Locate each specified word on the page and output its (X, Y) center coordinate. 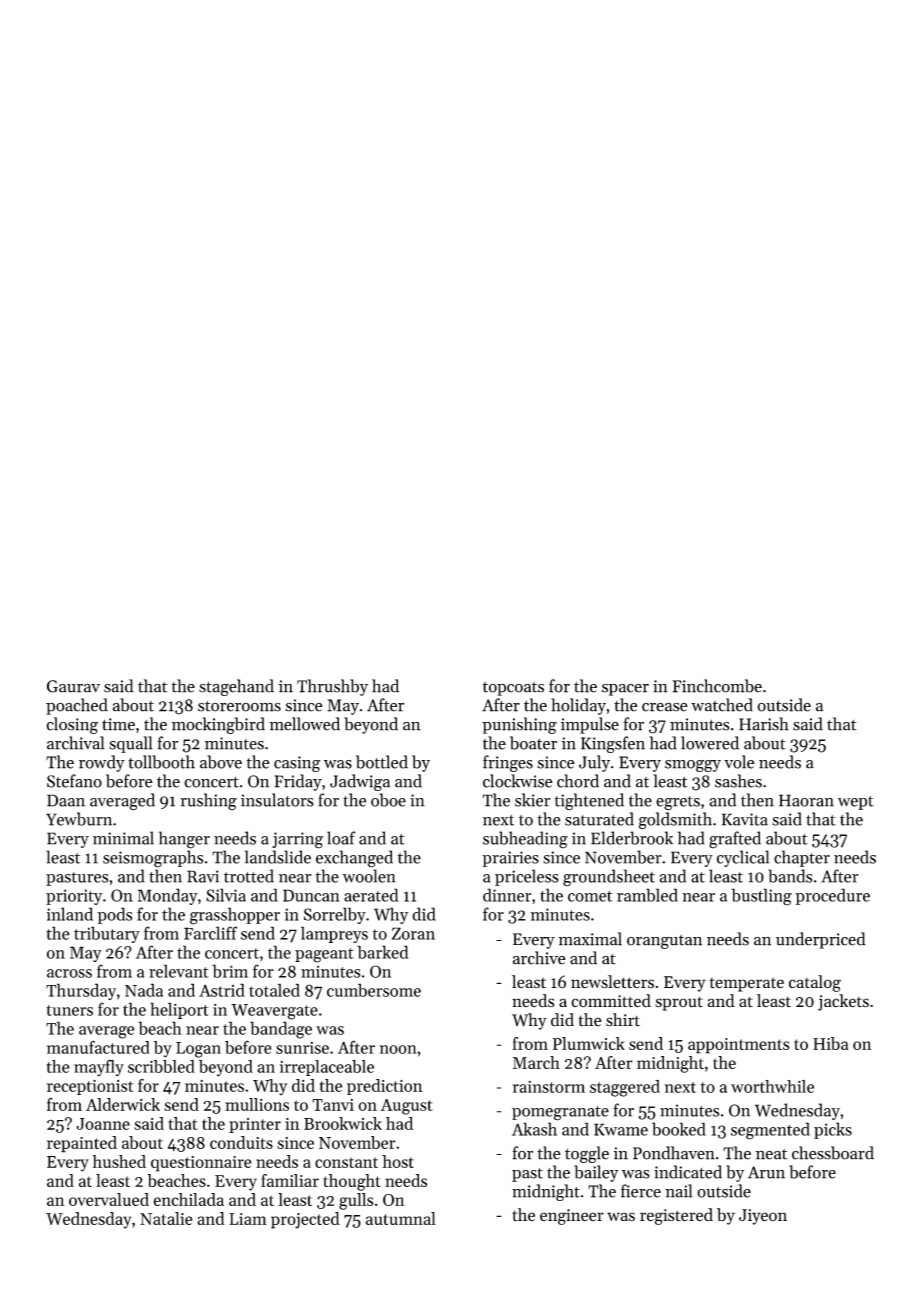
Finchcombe (717, 686)
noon (398, 1049)
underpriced (821, 940)
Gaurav (73, 686)
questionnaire (201, 1164)
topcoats (513, 689)
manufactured (98, 1047)
